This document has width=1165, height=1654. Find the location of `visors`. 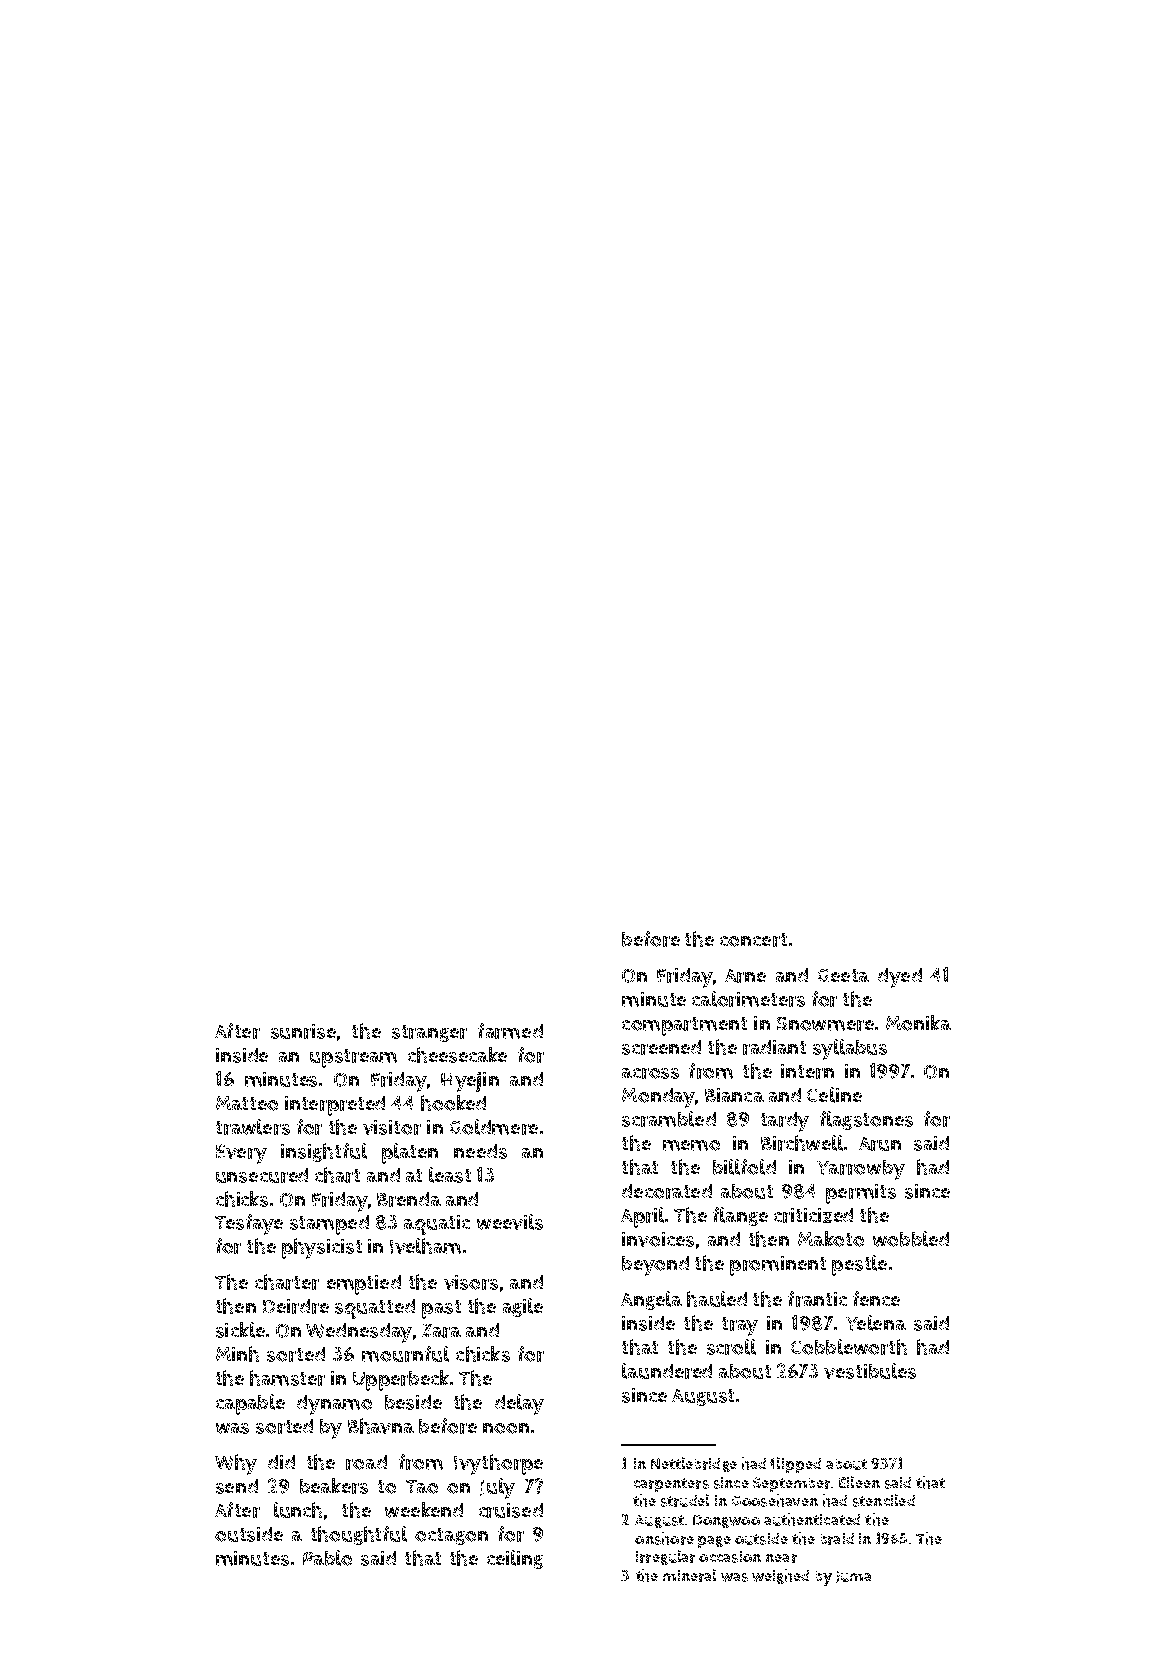

visors is located at coordinates (471, 1282).
